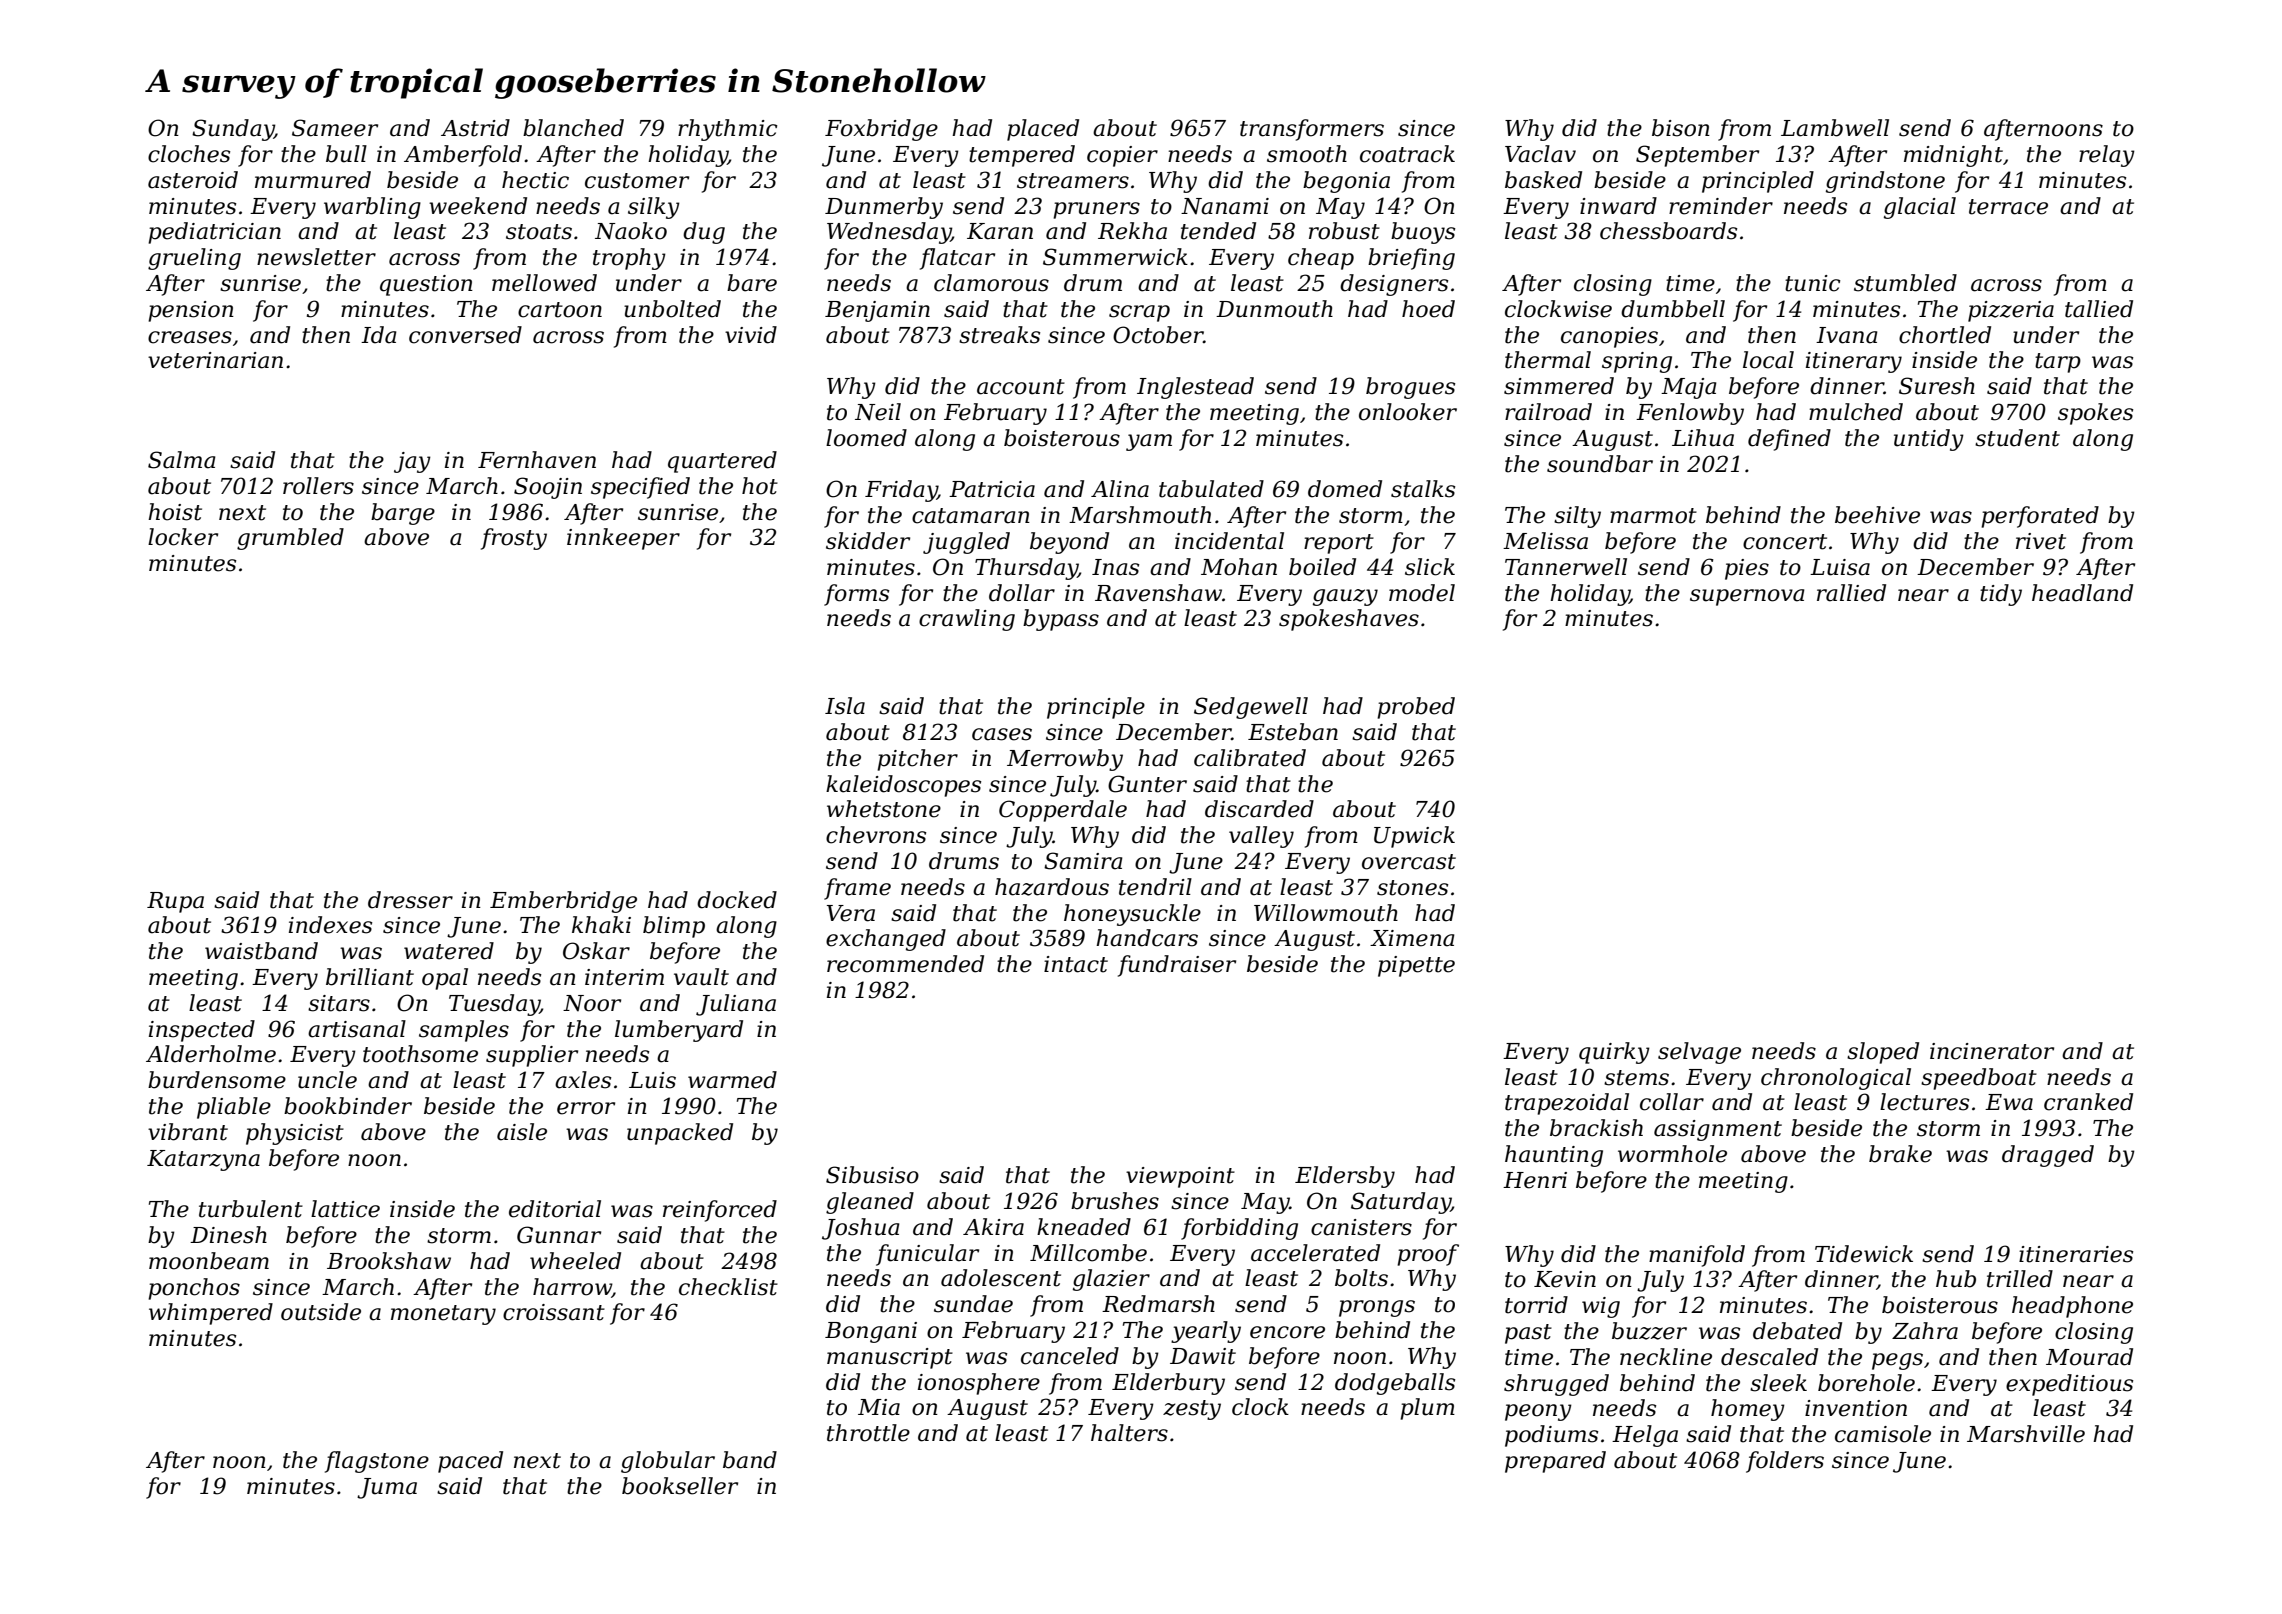 This screenshot has width=2282, height=1614. What do you see at coordinates (183, 537) in the screenshot?
I see `locker` at bounding box center [183, 537].
